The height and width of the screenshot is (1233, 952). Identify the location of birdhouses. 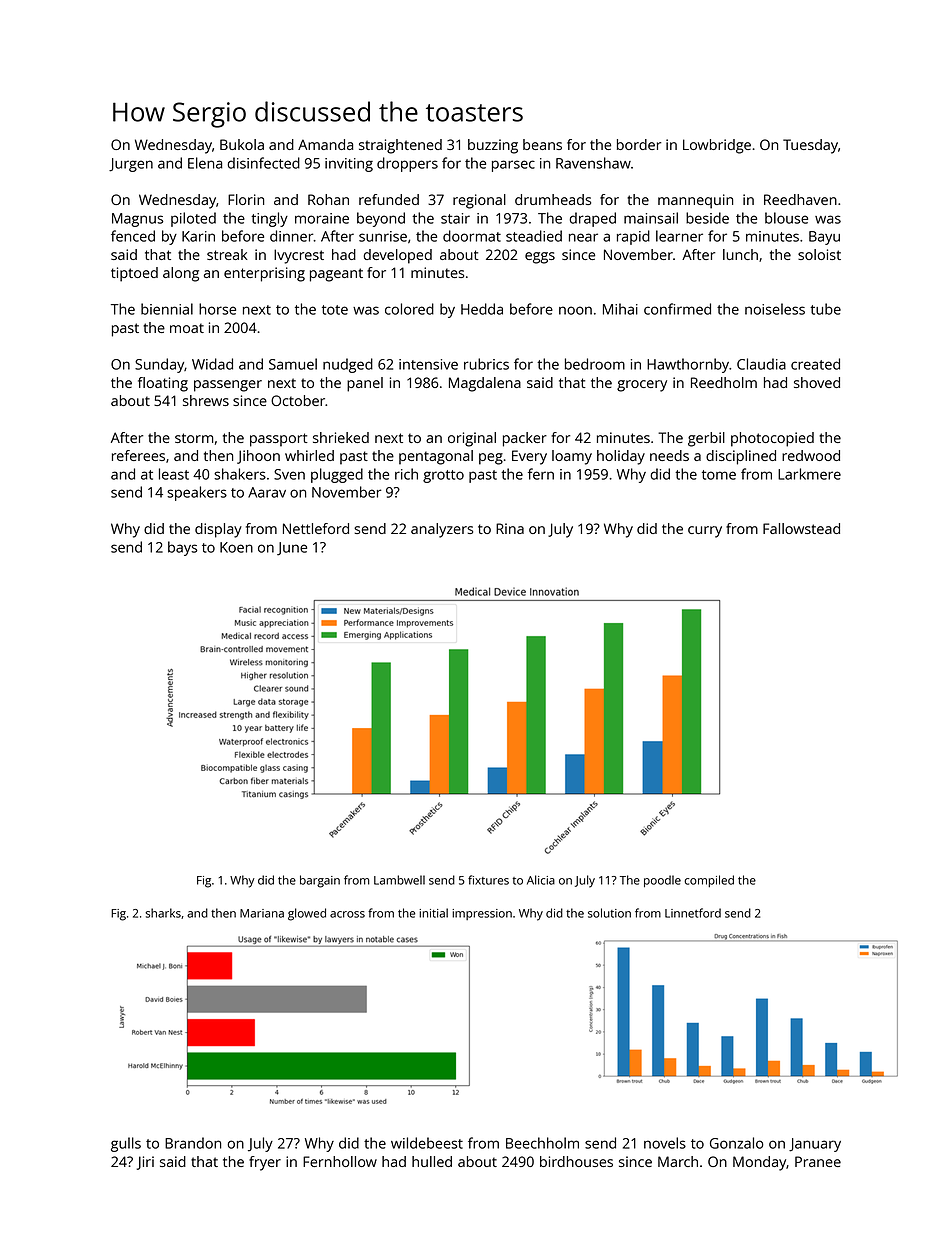
(576, 1161).
